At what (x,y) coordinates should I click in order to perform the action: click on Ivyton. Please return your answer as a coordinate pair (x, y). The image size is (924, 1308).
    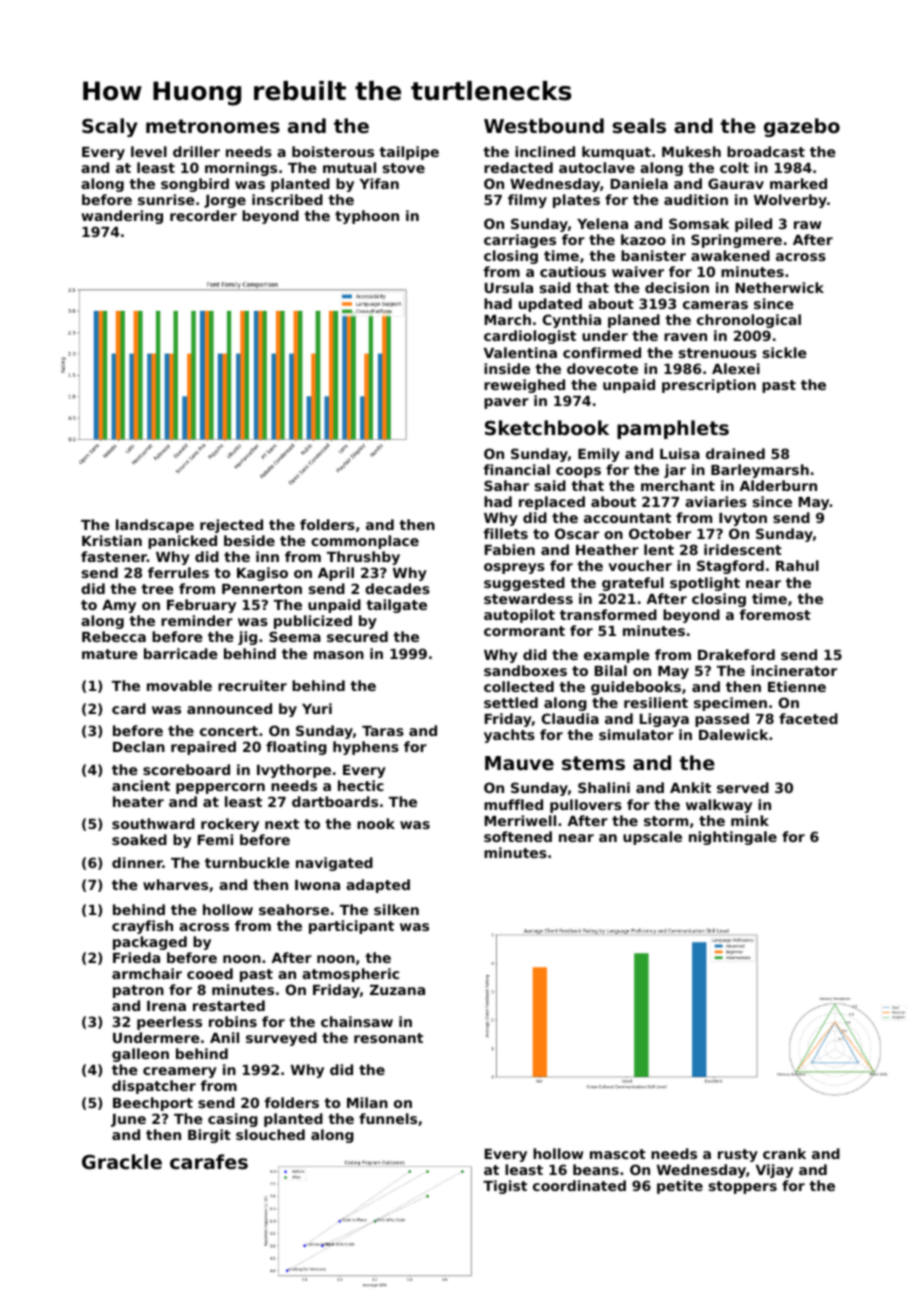
    Looking at the image, I should click on (743, 519).
